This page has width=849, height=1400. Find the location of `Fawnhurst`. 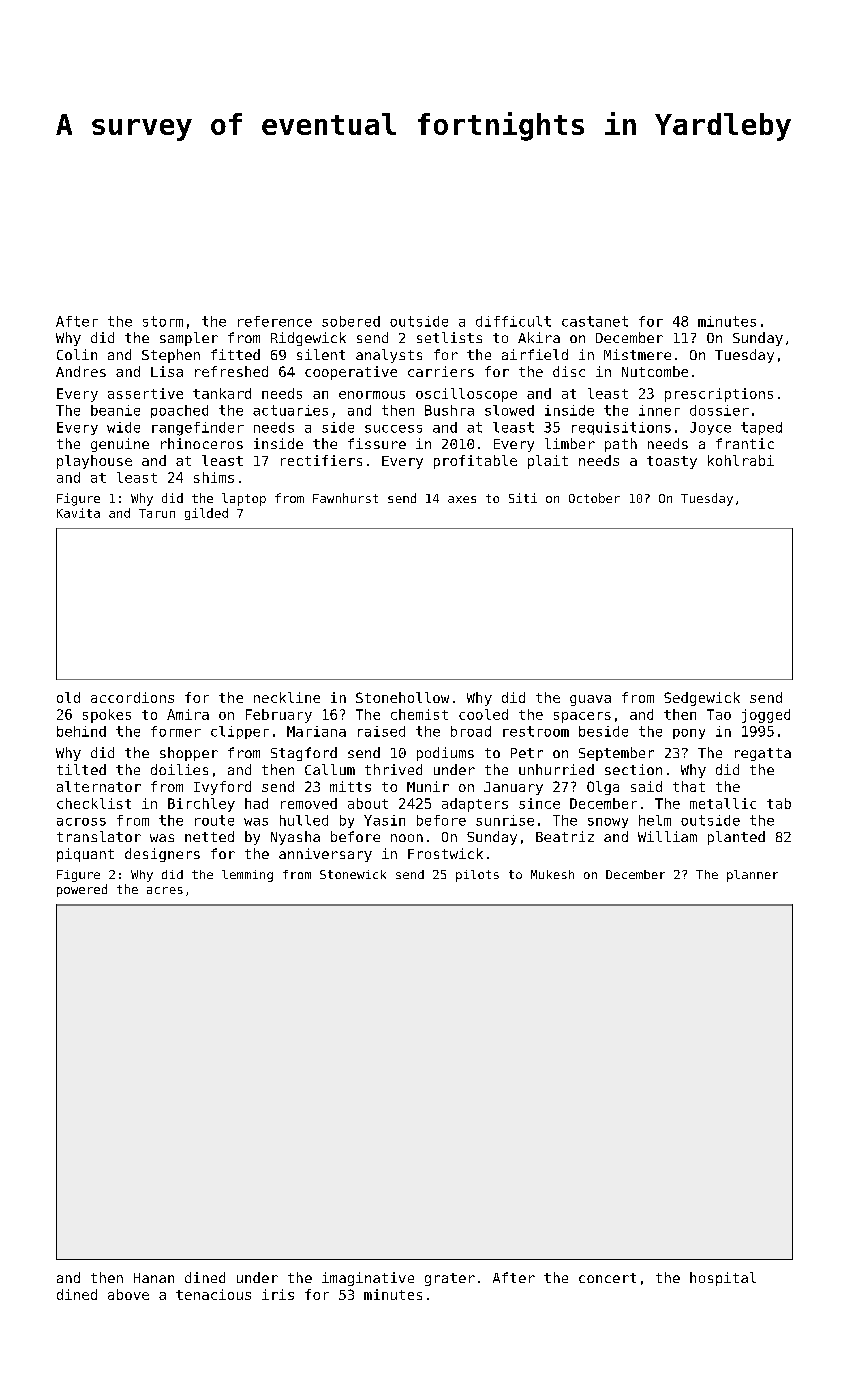

Fawnhurst is located at coordinates (345, 498).
